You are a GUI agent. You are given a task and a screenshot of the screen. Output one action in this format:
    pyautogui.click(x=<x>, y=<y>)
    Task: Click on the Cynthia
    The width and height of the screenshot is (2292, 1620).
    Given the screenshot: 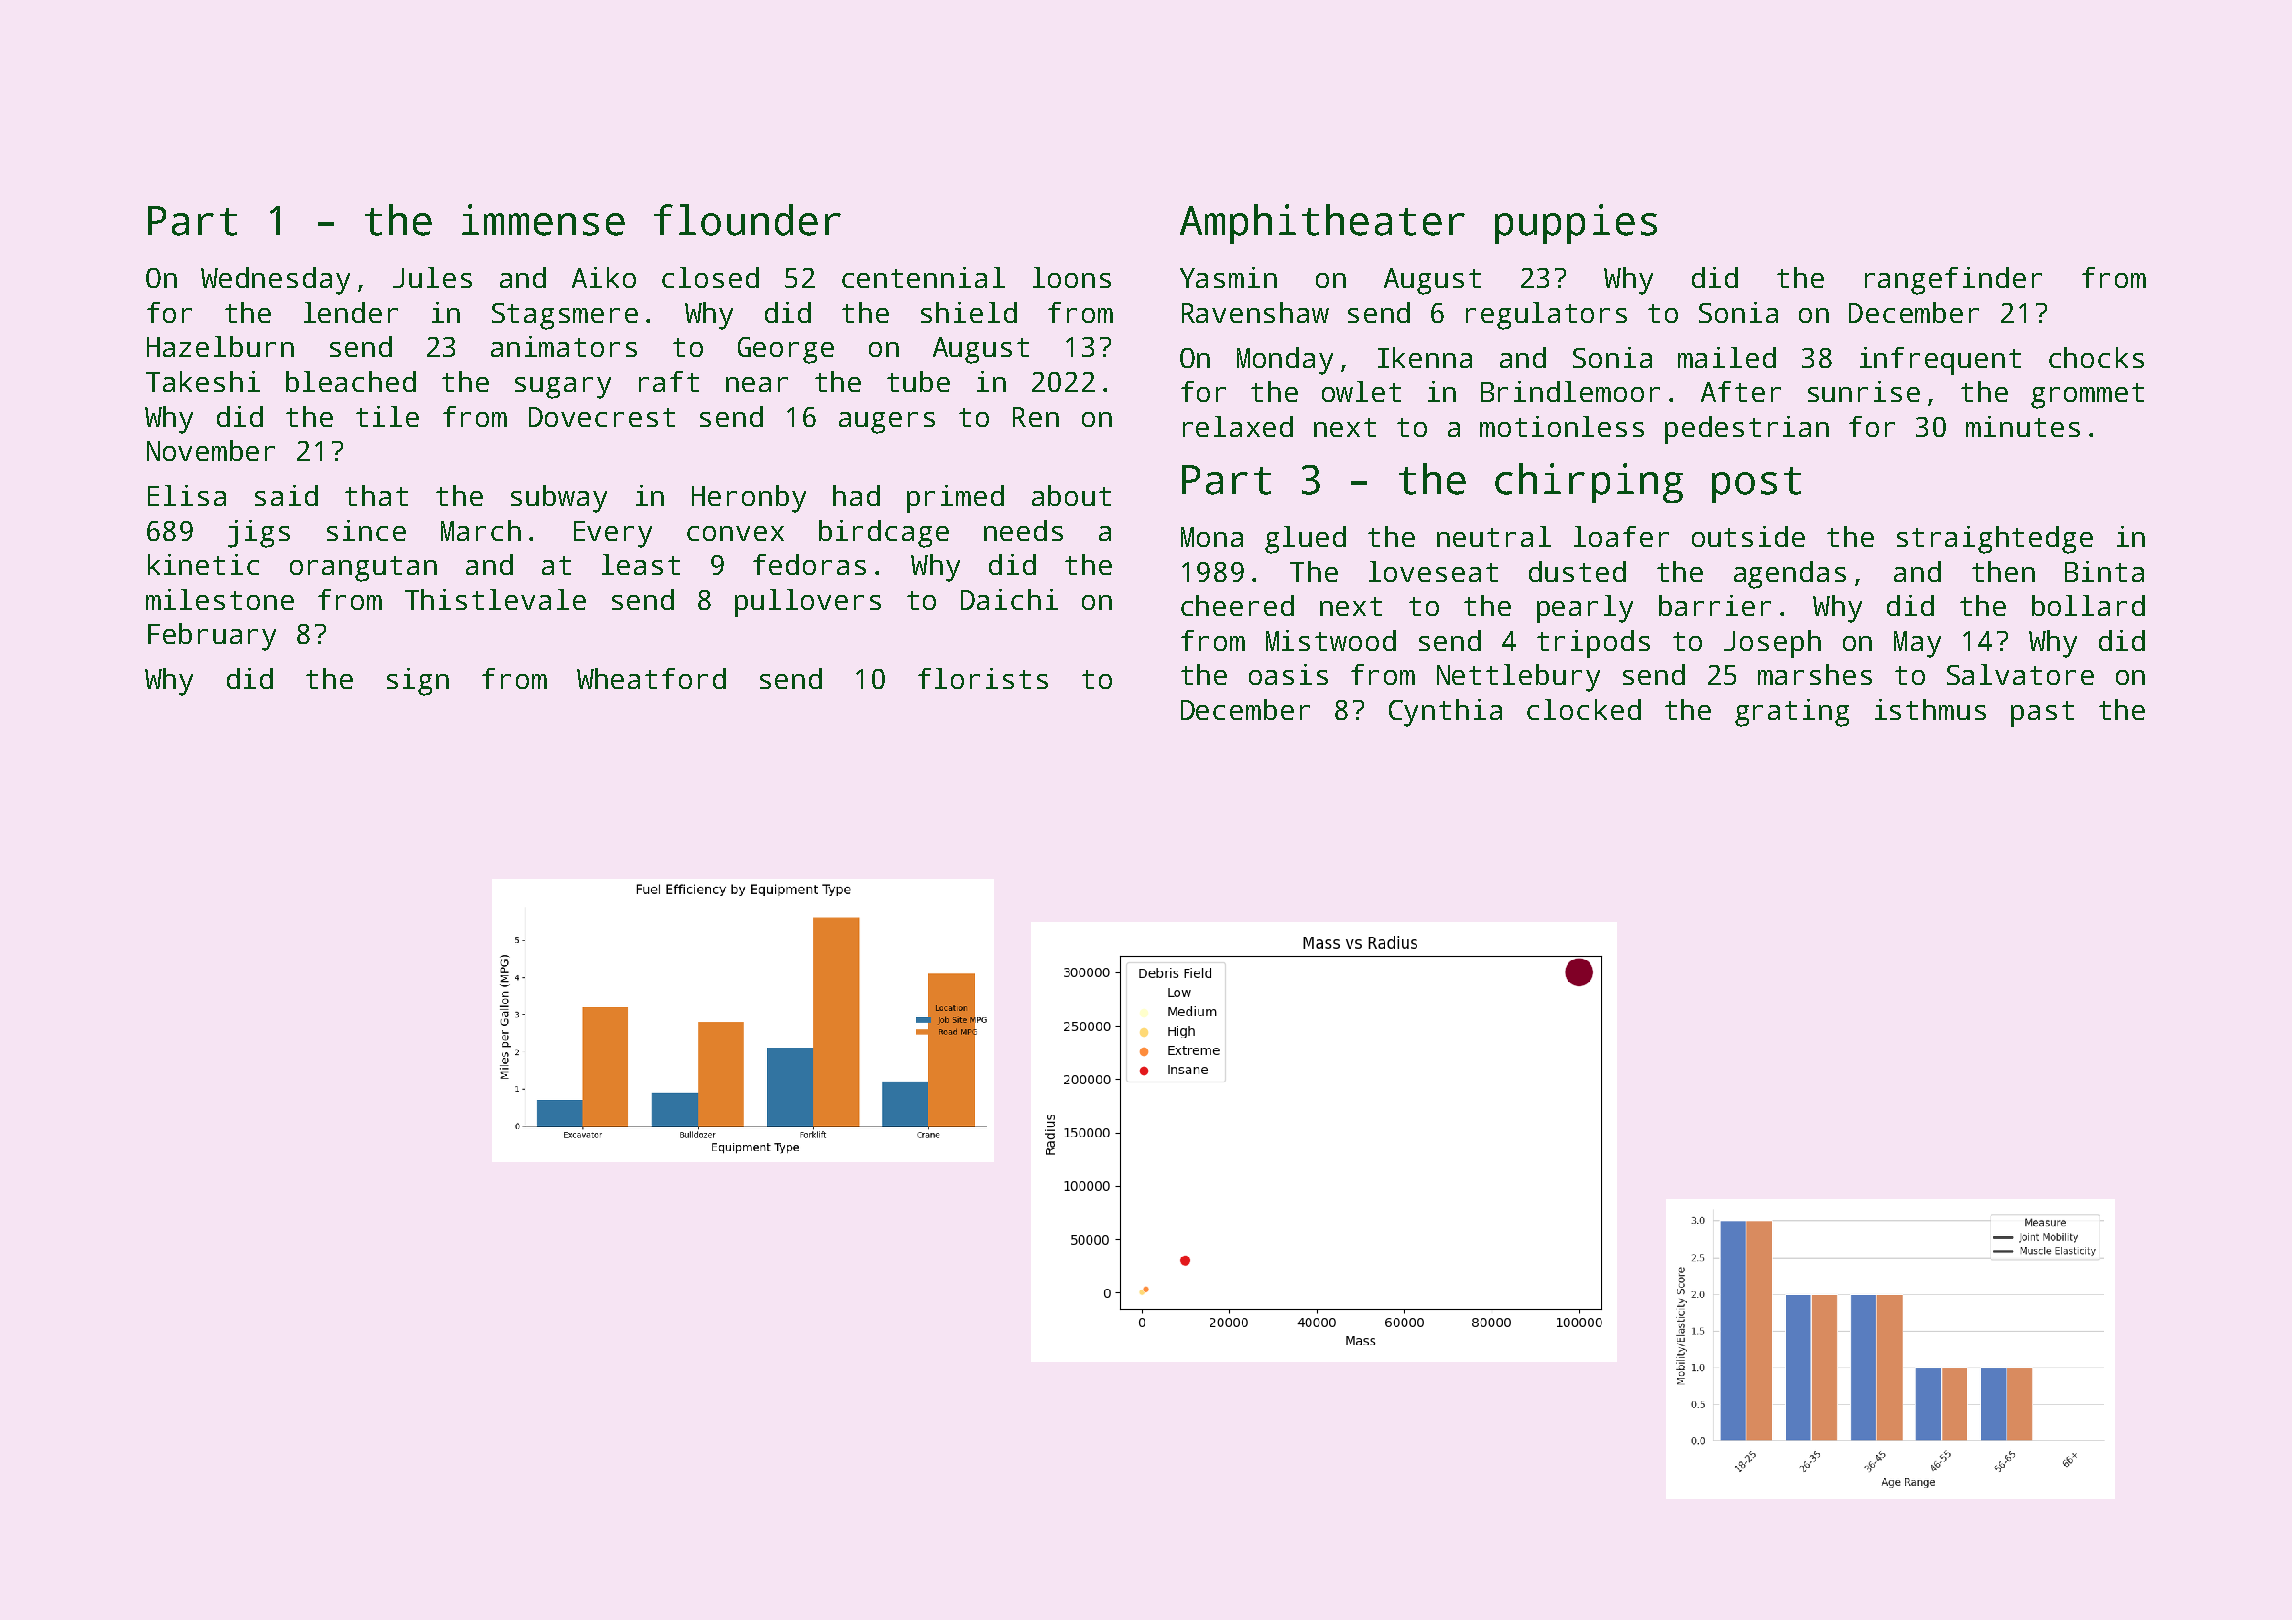 What is the action you would take?
    pyautogui.click(x=1445, y=713)
